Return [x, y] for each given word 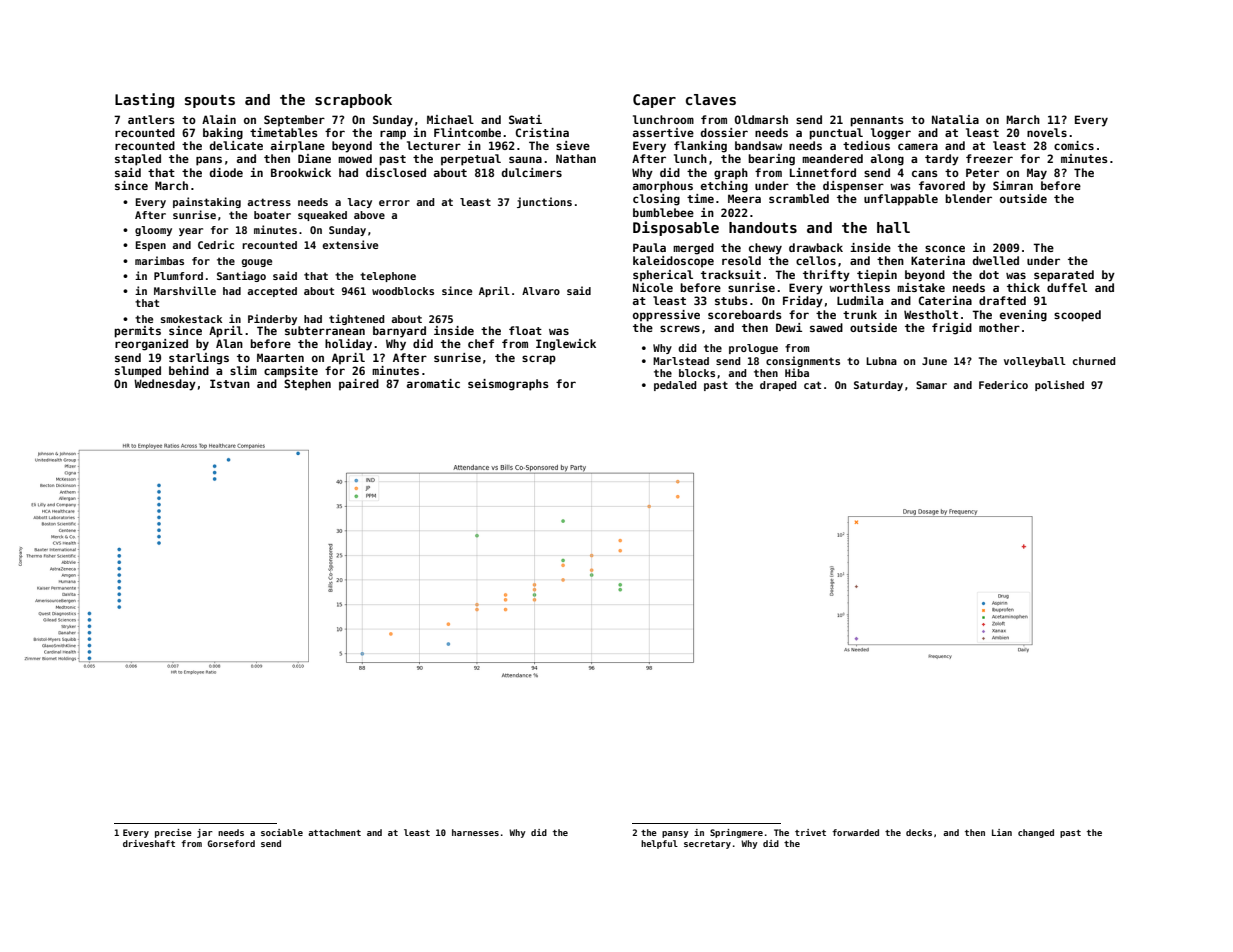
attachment [334, 832]
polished [1059, 385]
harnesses [475, 832]
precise [173, 833]
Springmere [736, 833]
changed [1036, 833]
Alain [219, 119]
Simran [1013, 185]
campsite [291, 372]
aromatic [433, 383]
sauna [525, 159]
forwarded [855, 832]
